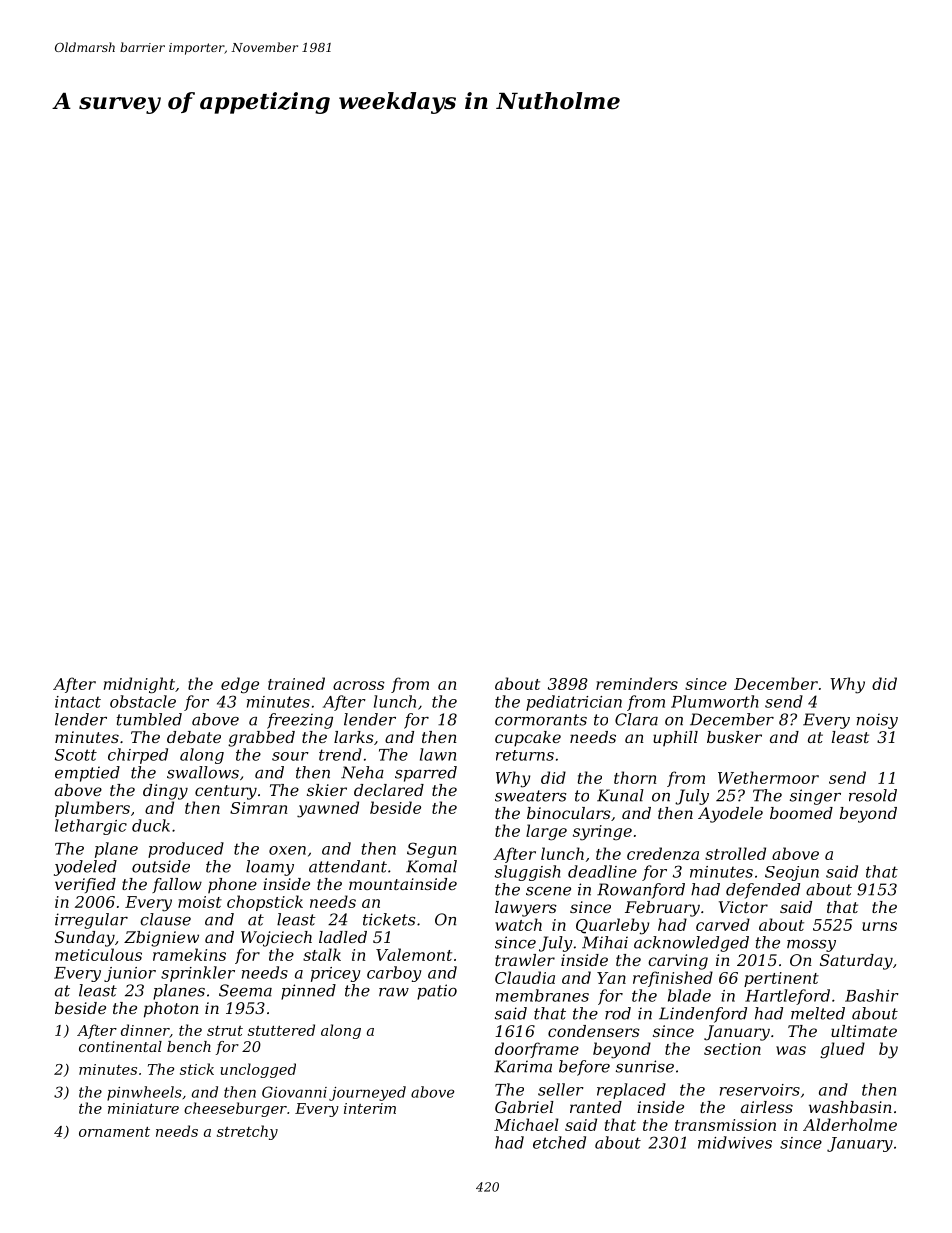  What do you see at coordinates (247, 1132) in the page?
I see `stretchy` at bounding box center [247, 1132].
